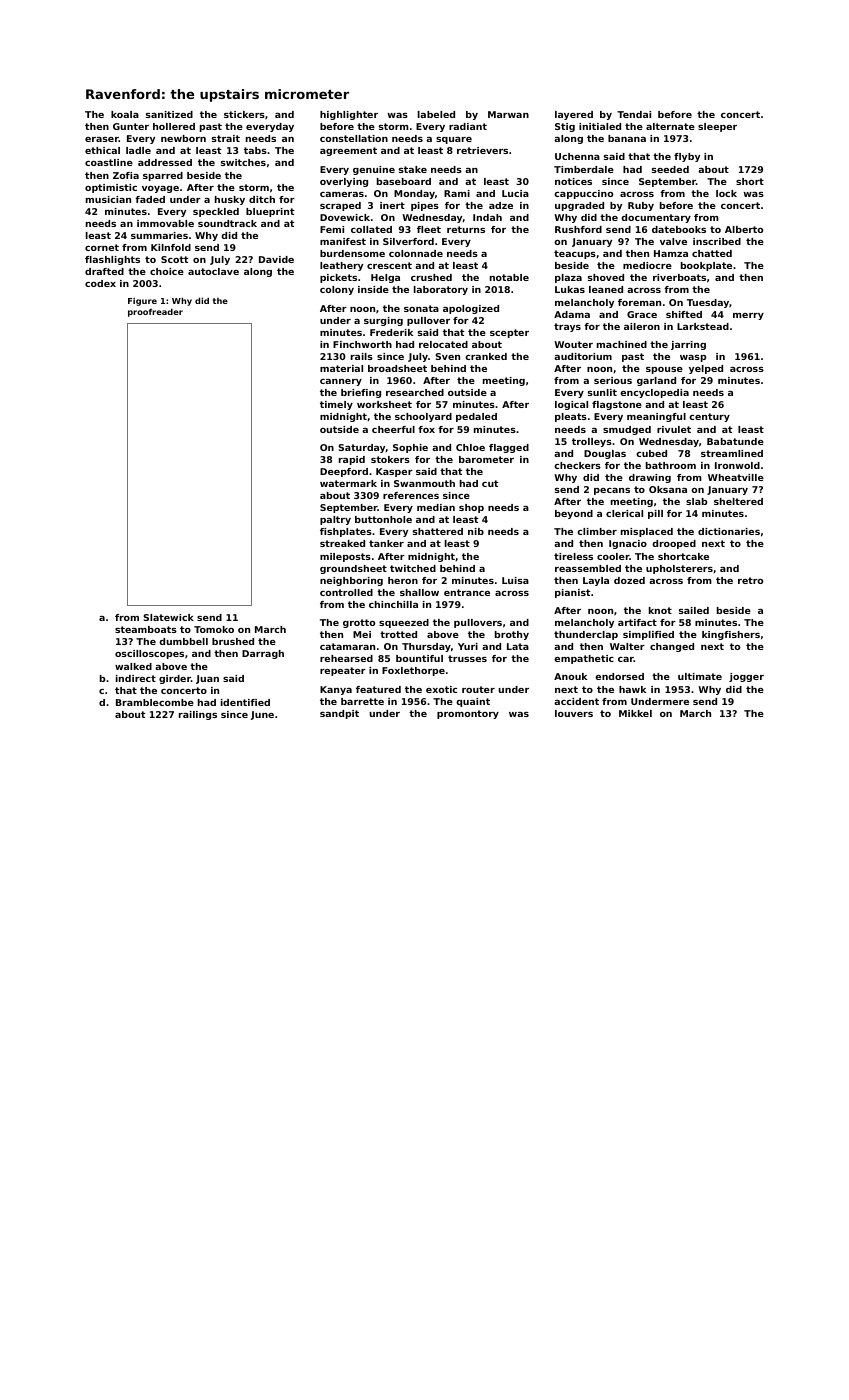  Describe the element at coordinates (347, 646) in the document. I see `catamaran` at that location.
